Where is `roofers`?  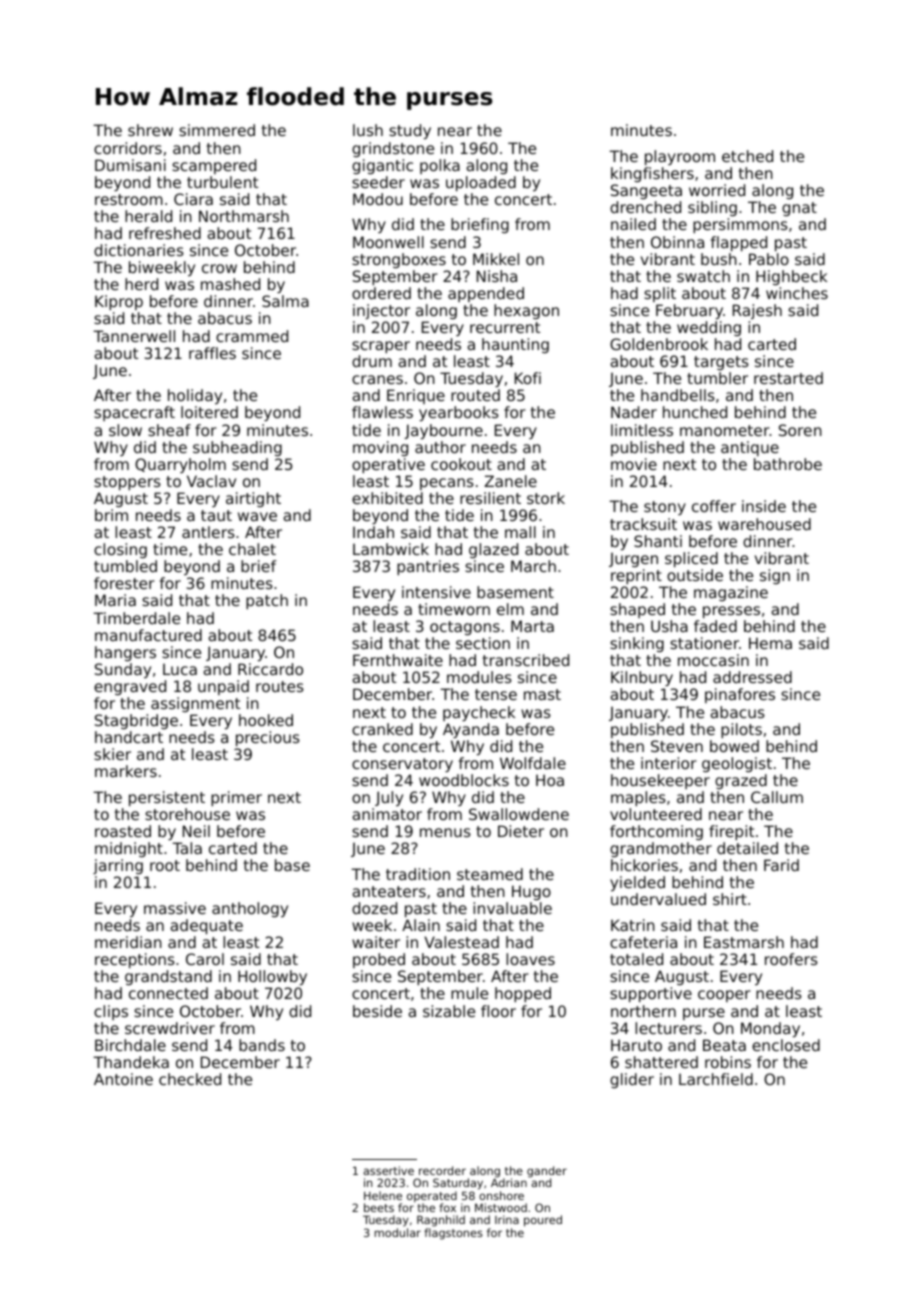
roofers is located at coordinates (791, 959).
